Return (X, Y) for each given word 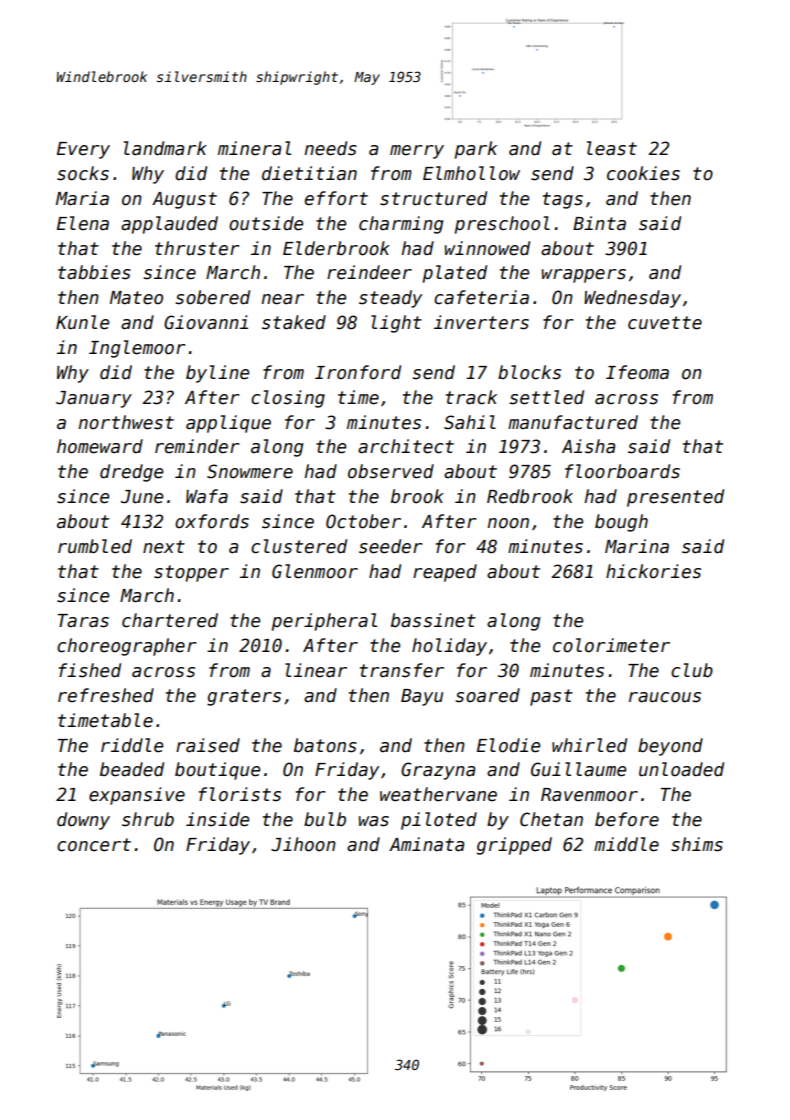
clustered (299, 546)
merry (417, 152)
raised (208, 745)
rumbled (95, 546)
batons (325, 745)
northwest (126, 422)
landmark (165, 148)
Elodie (508, 745)
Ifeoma (637, 372)
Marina (637, 546)
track (471, 397)
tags (563, 200)
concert (94, 845)
